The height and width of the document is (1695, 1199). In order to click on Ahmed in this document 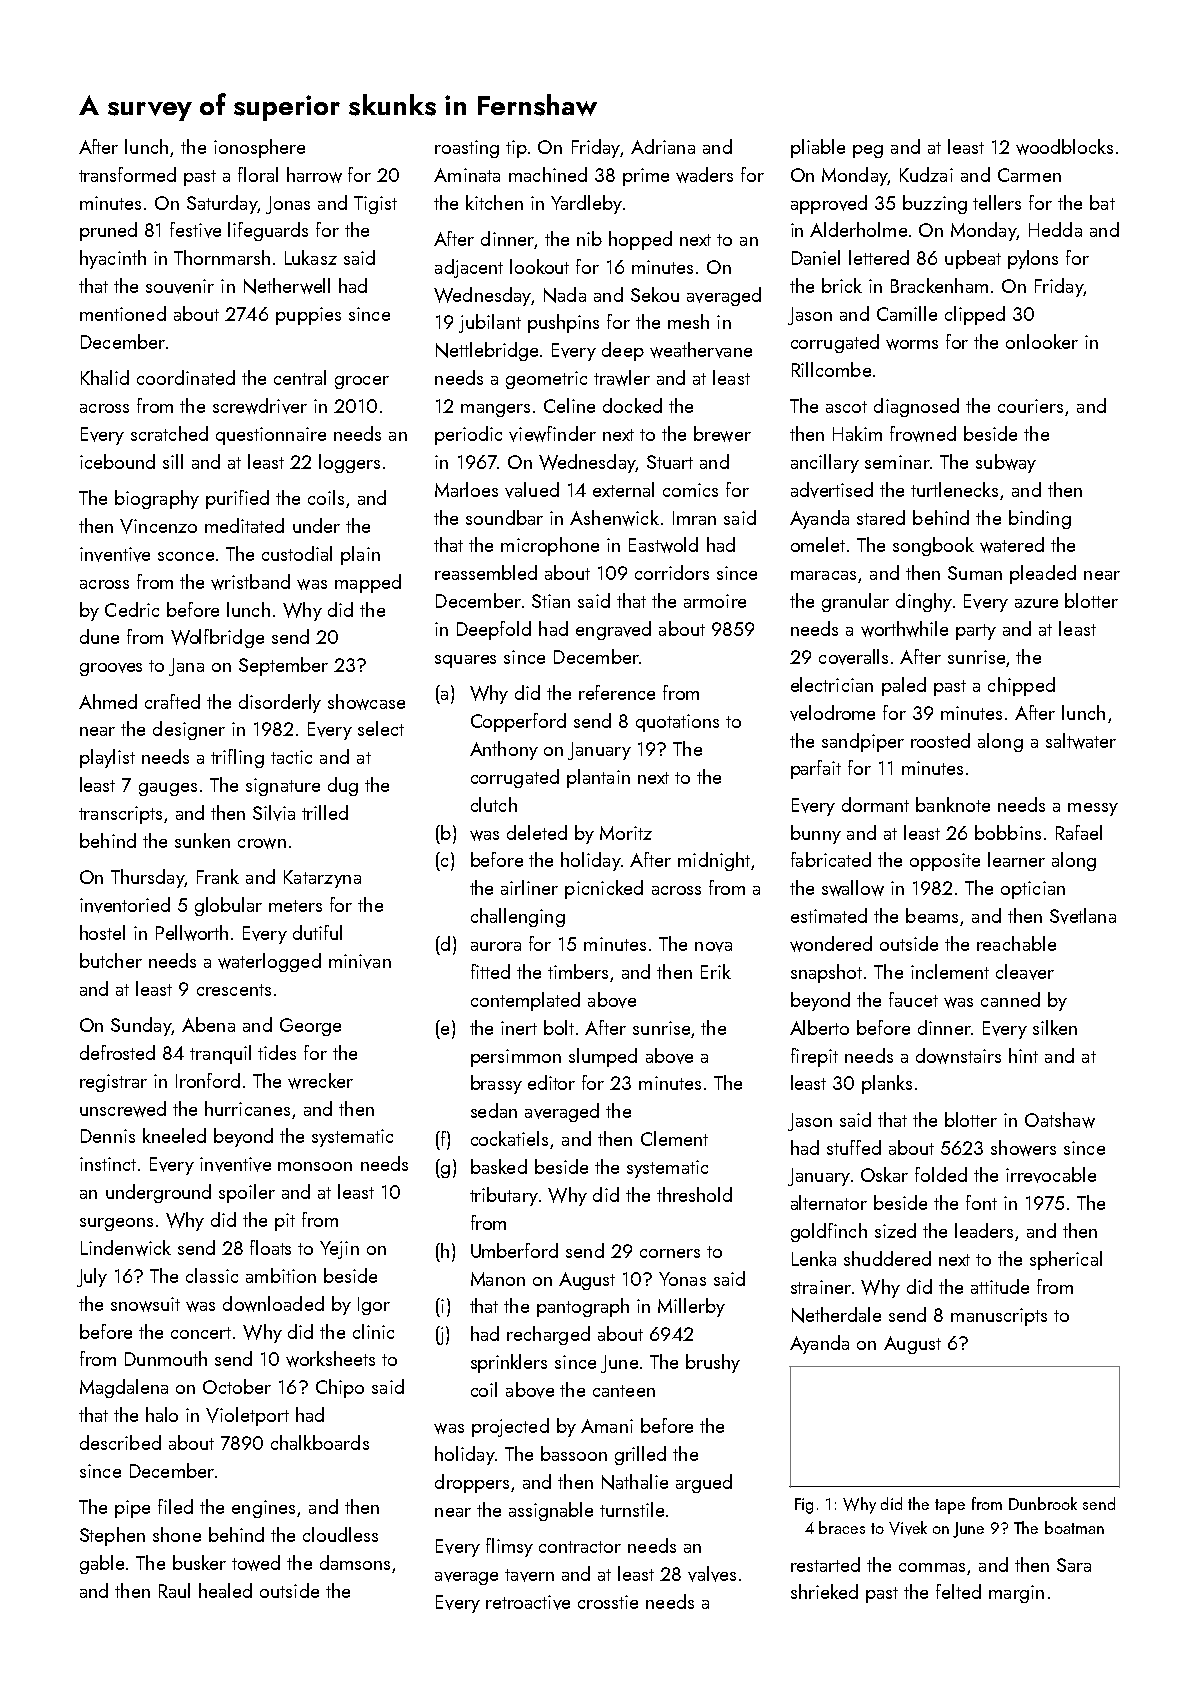, I will do `click(108, 701)`.
